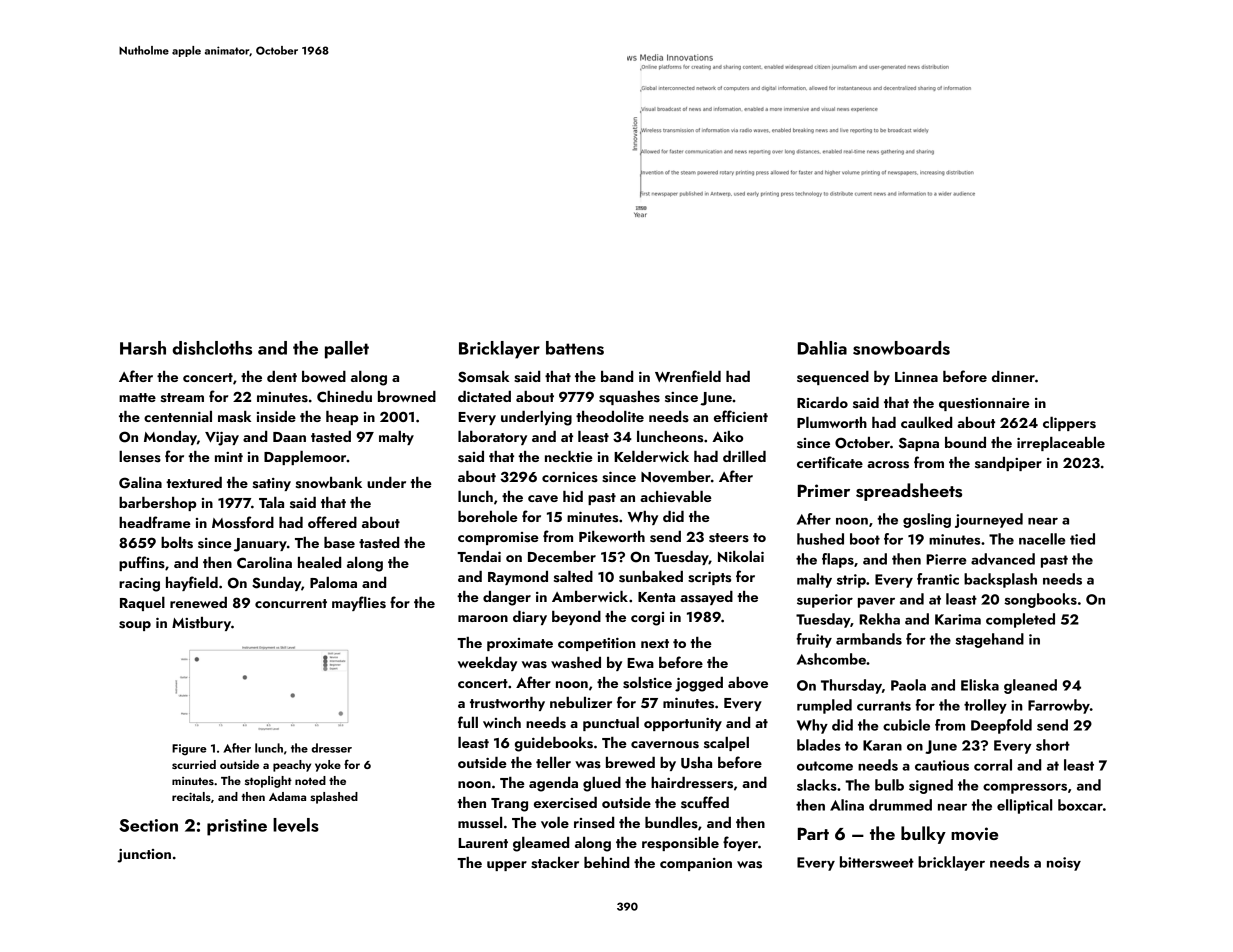  I want to click on bound, so click(965, 442).
